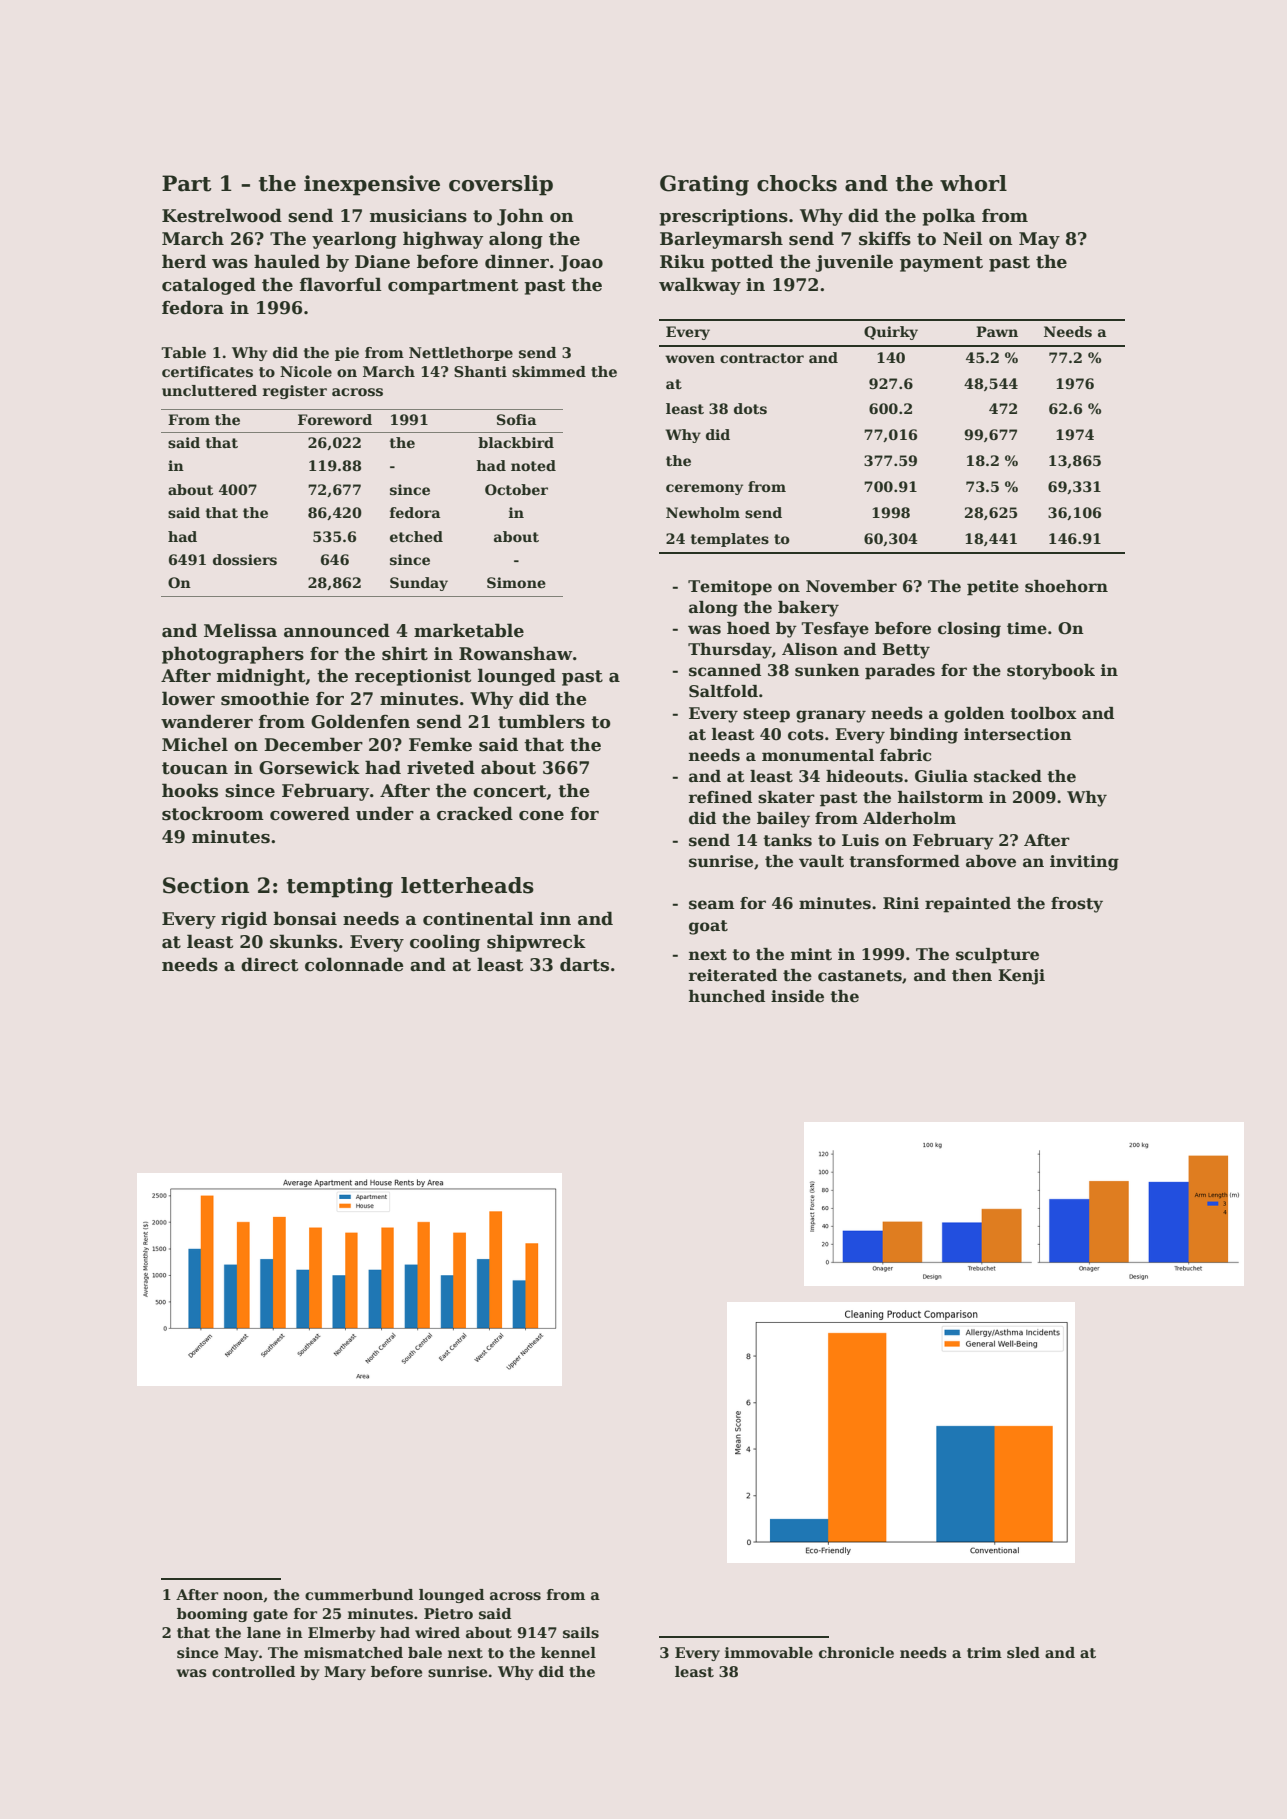  What do you see at coordinates (413, 677) in the screenshot?
I see `receptionist` at bounding box center [413, 677].
